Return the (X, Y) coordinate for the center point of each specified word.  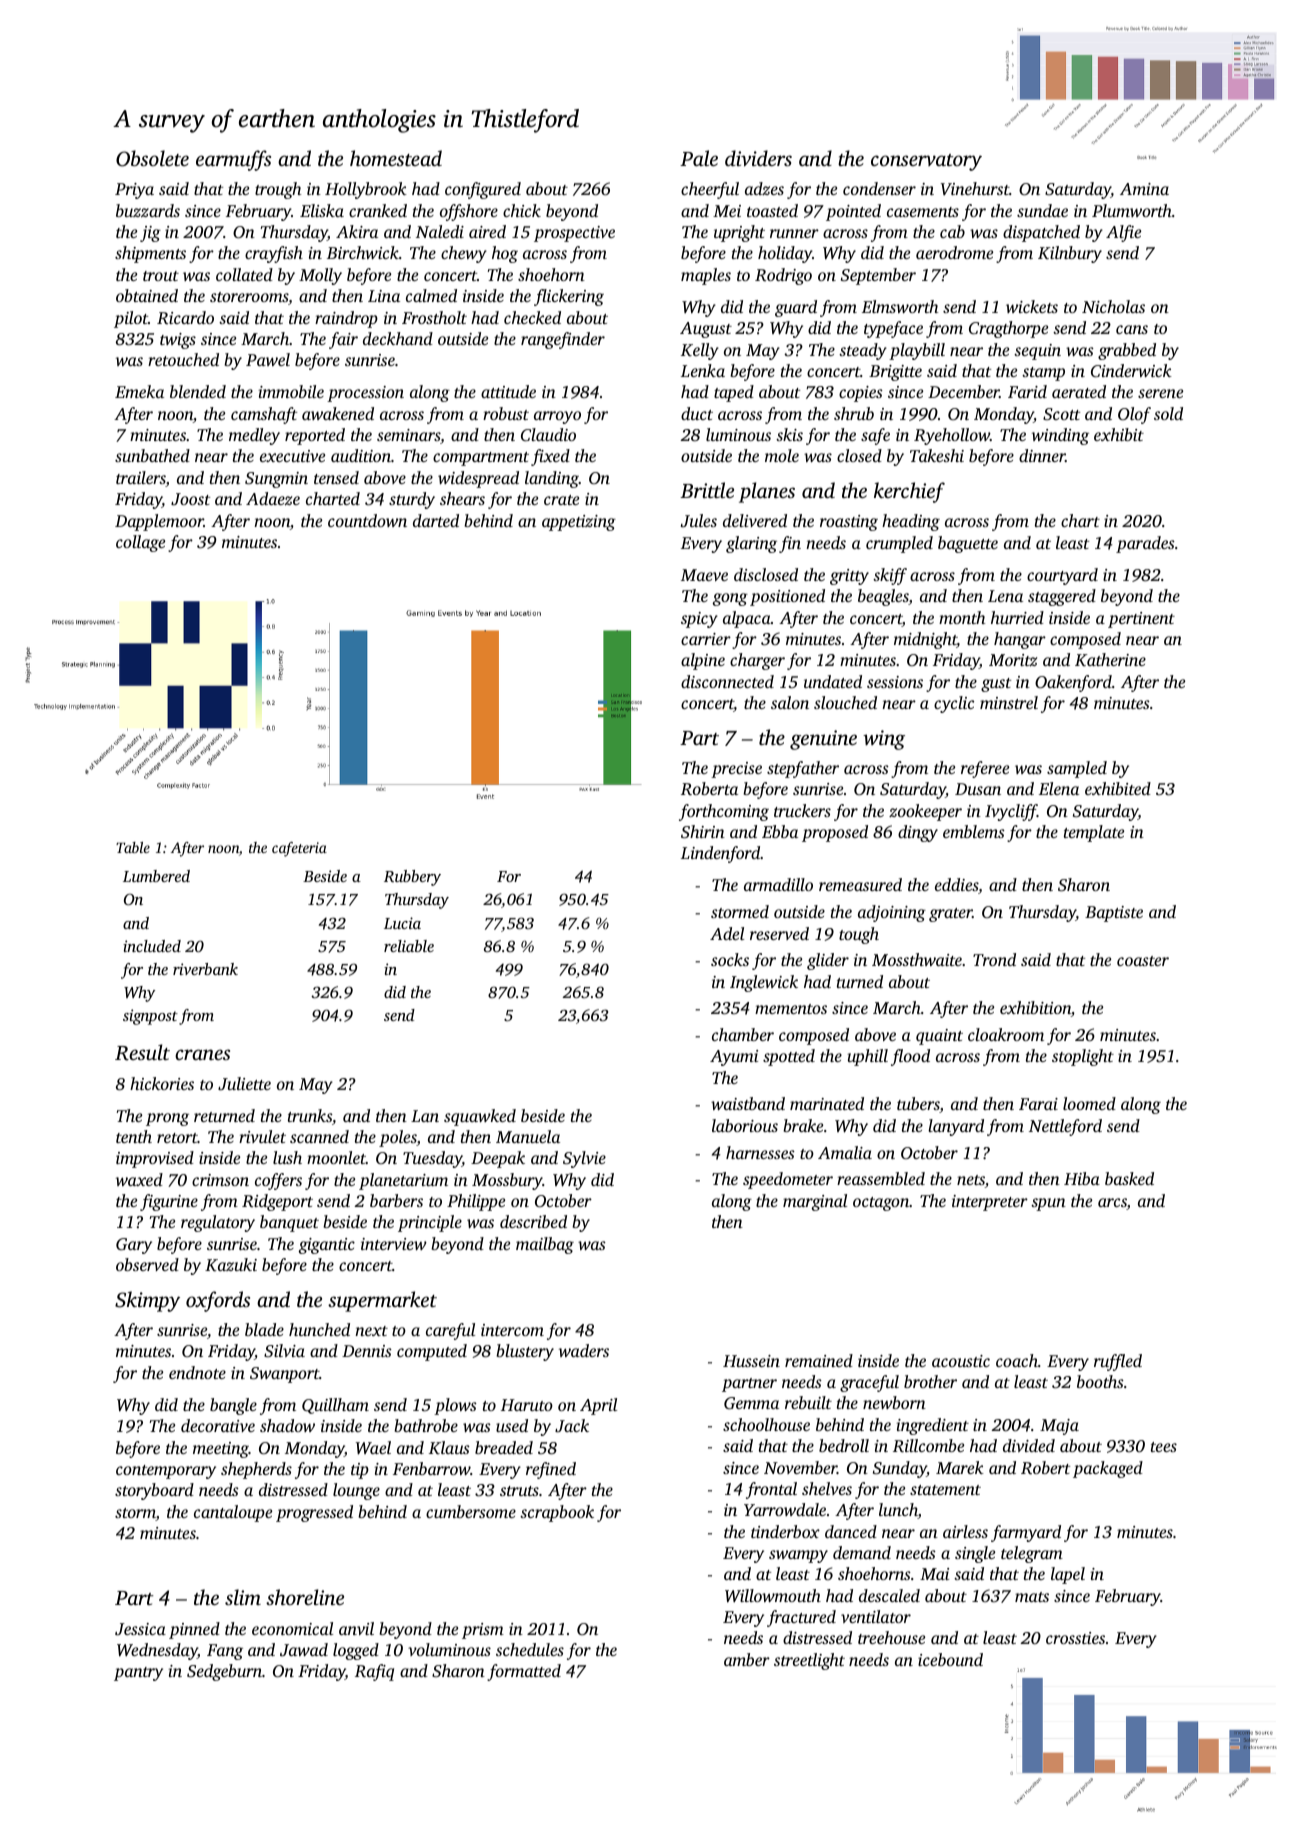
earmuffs (233, 160)
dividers (758, 158)
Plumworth (1132, 210)
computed (432, 1352)
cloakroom (1006, 1034)
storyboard (154, 1491)
